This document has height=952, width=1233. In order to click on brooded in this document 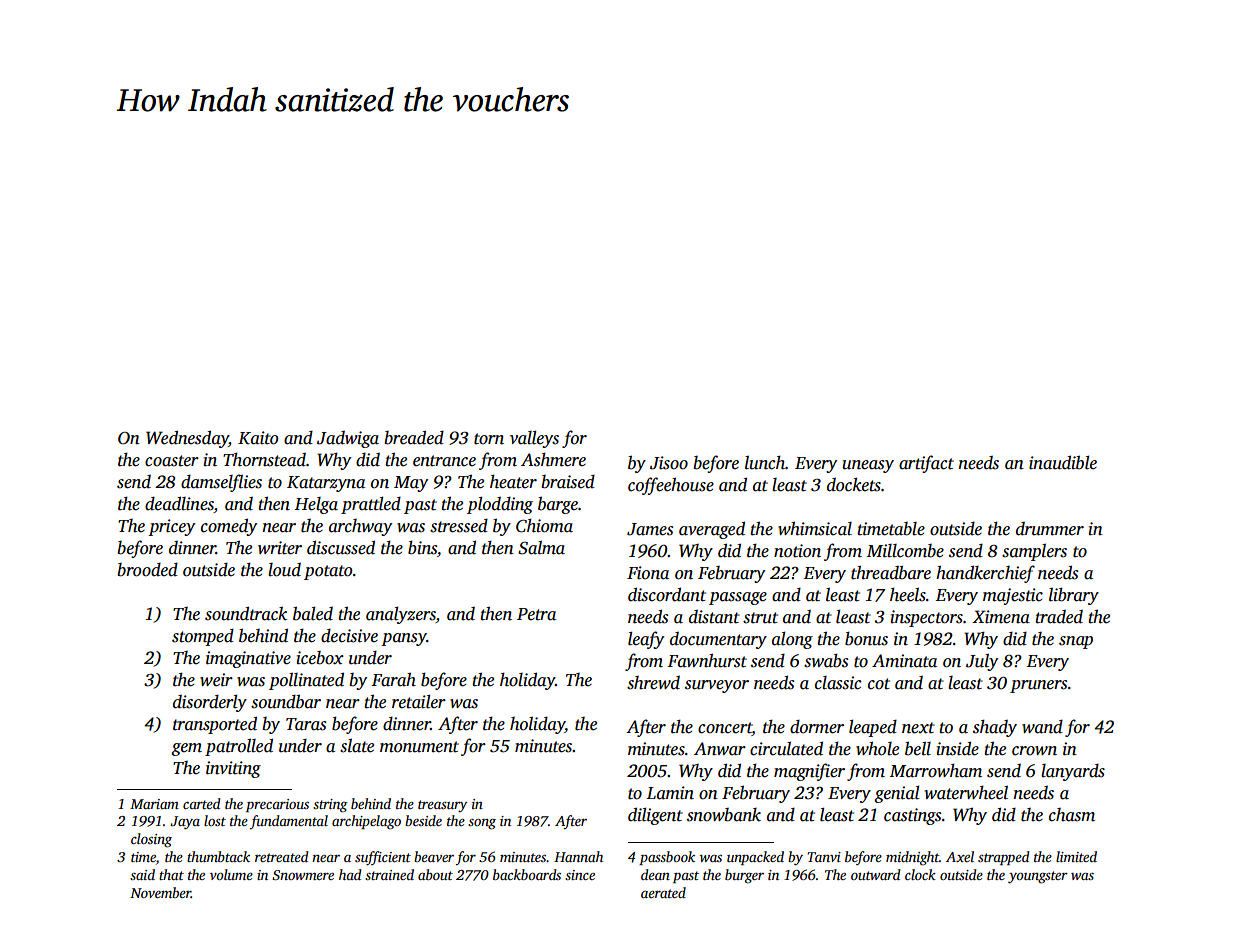, I will do `click(148, 570)`.
